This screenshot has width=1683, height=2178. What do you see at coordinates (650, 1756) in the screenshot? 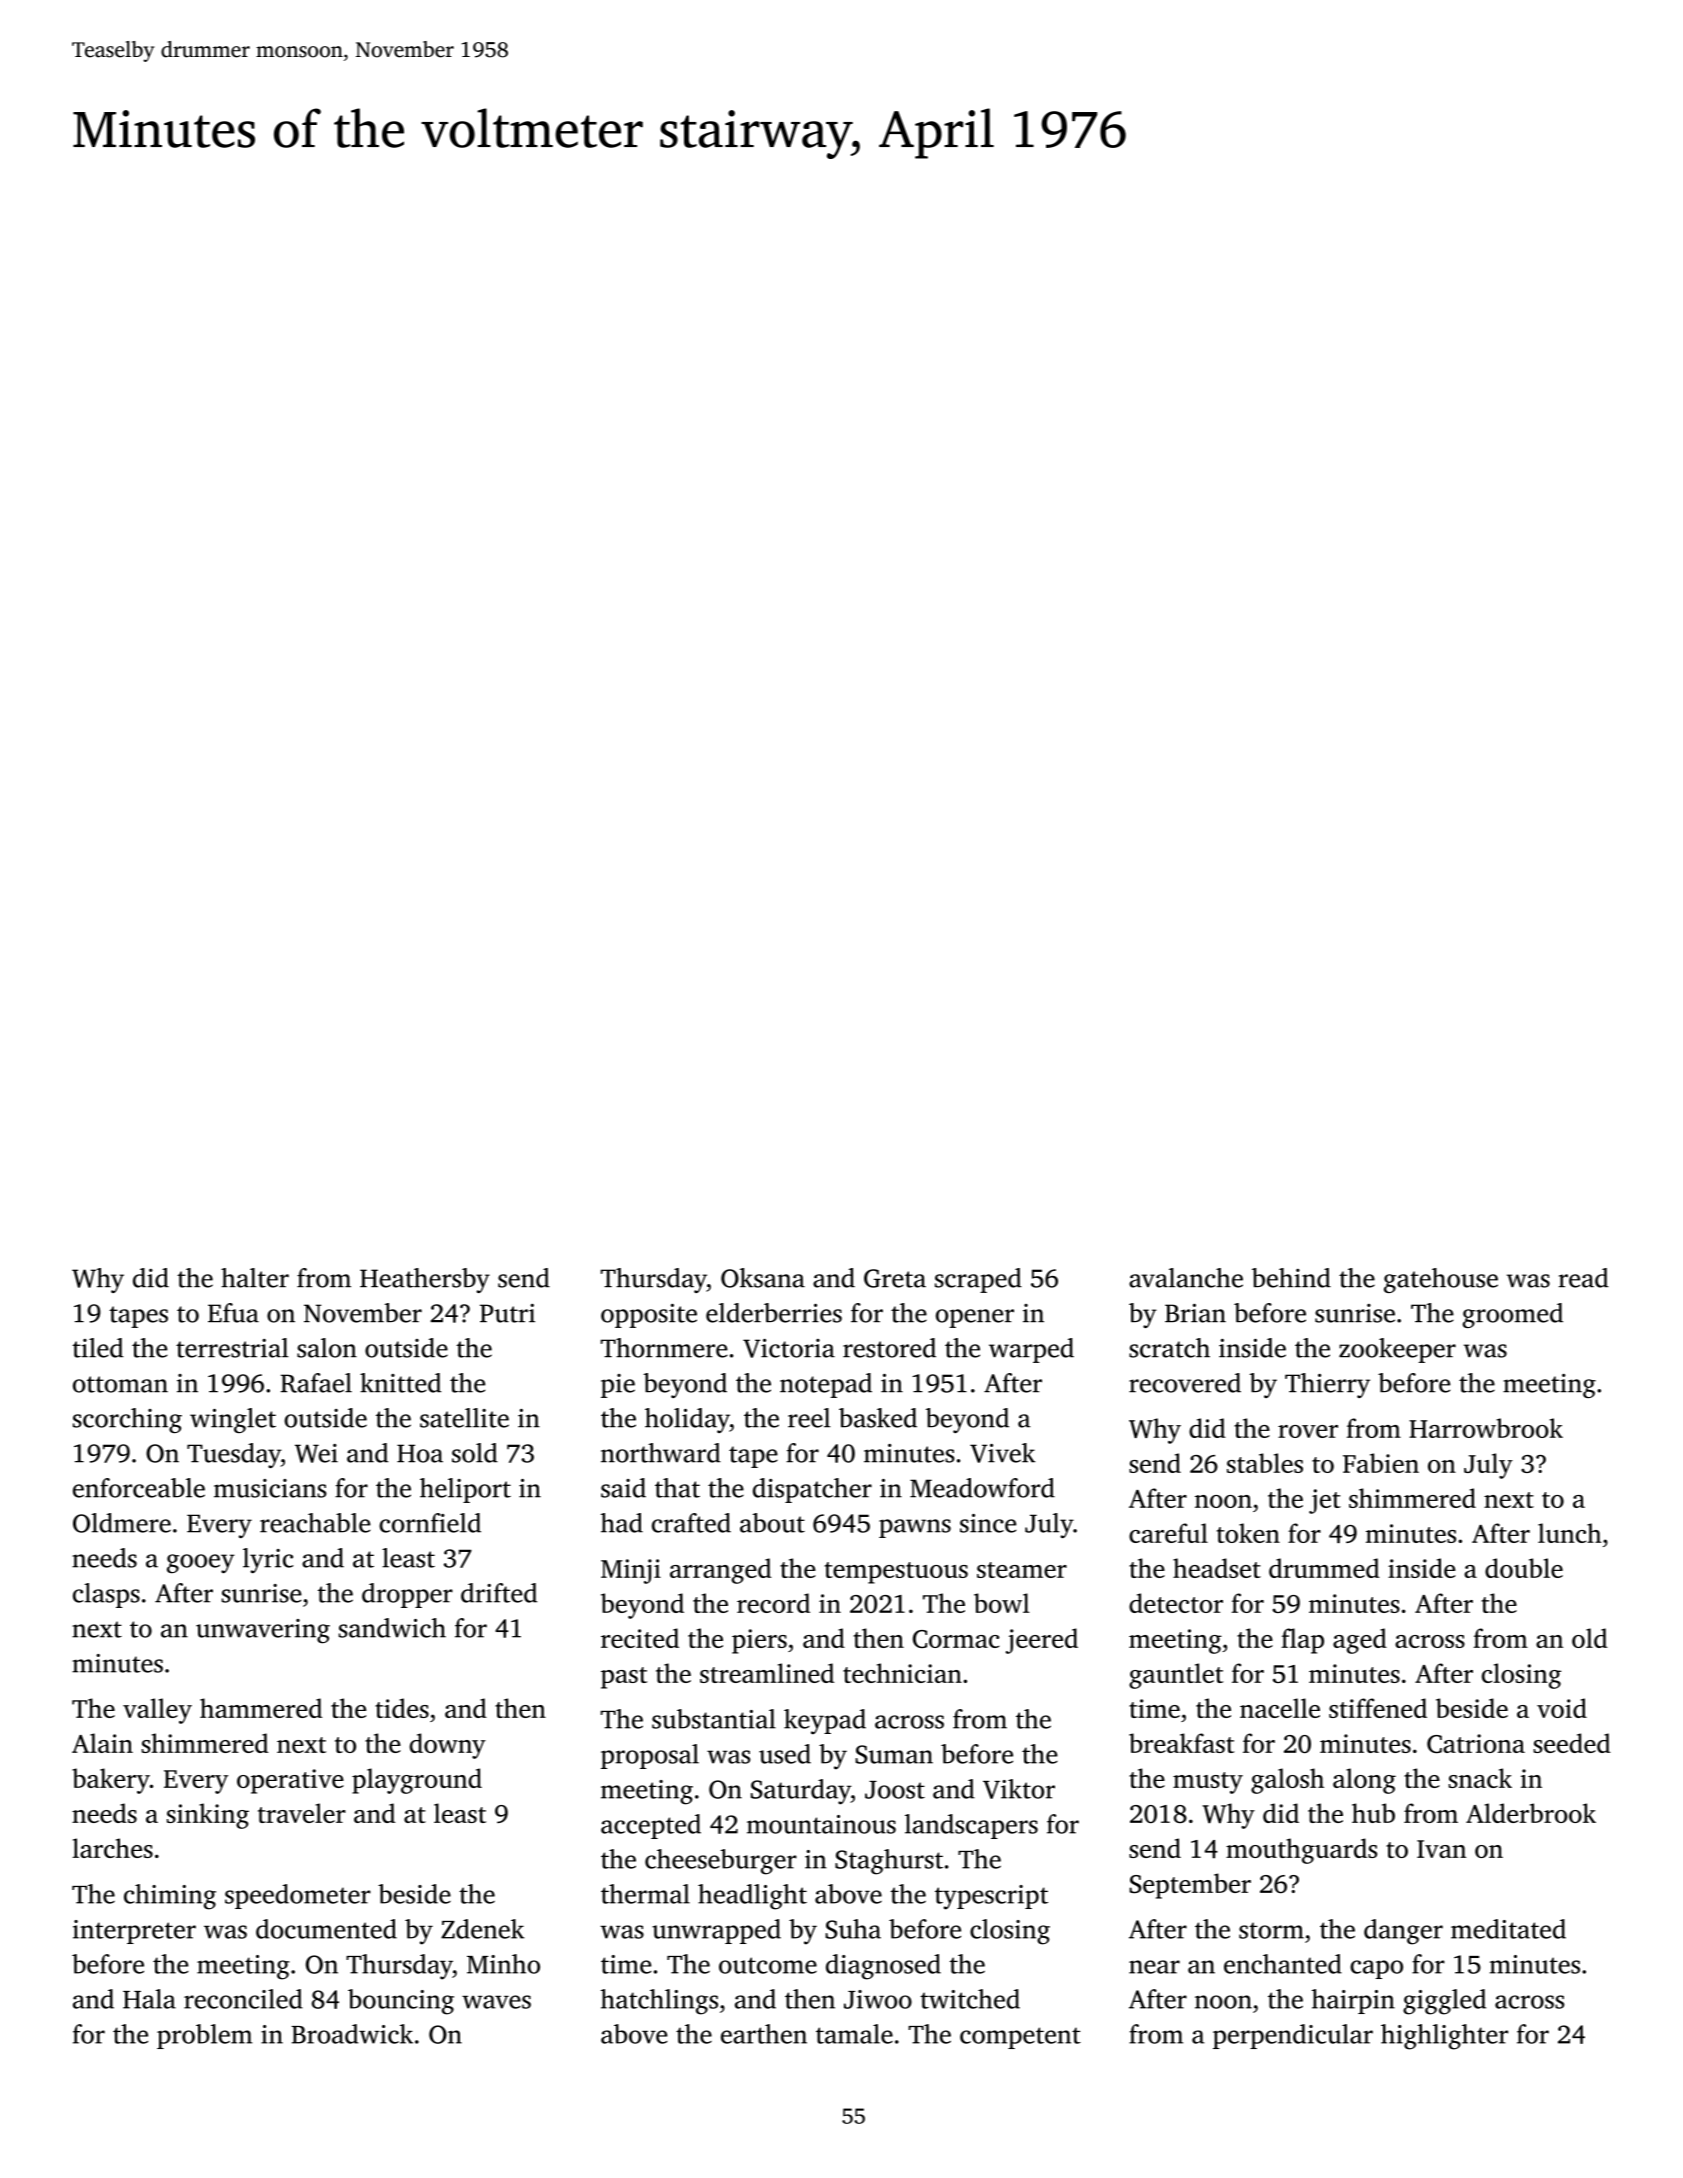
I see `proposal` at bounding box center [650, 1756].
